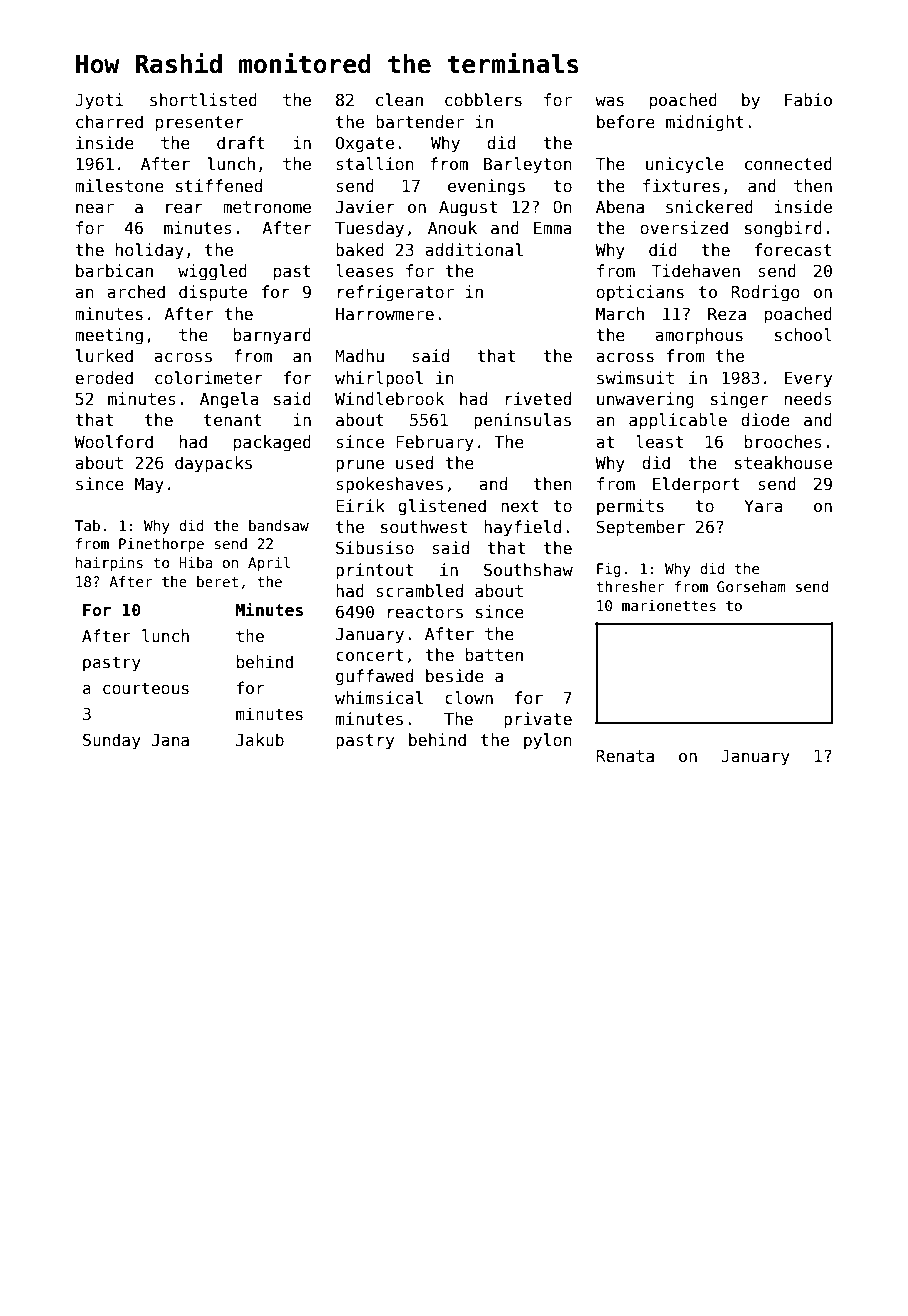  I want to click on shortlisted, so click(203, 100).
